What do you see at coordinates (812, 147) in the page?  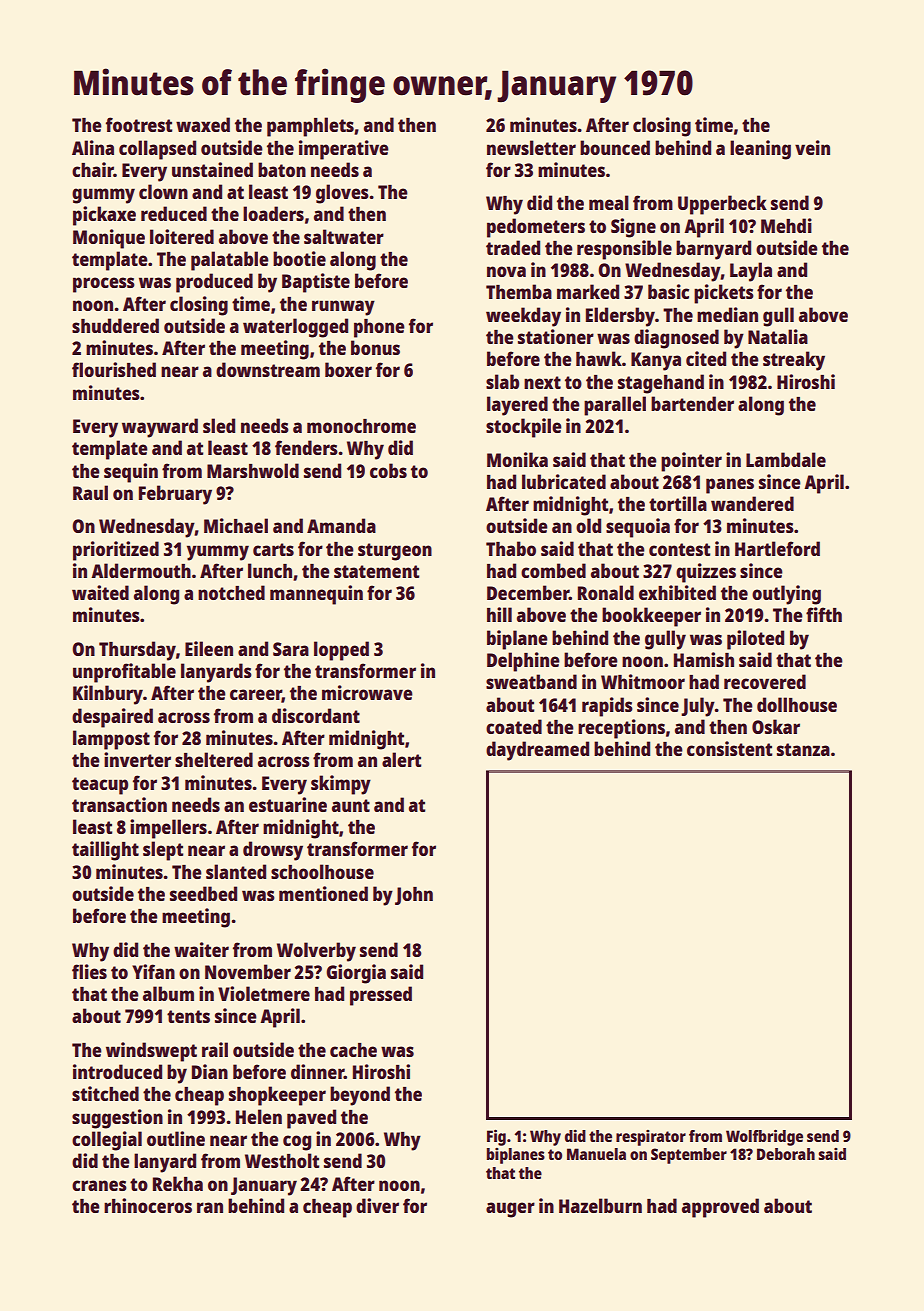 I see `vein` at bounding box center [812, 147].
